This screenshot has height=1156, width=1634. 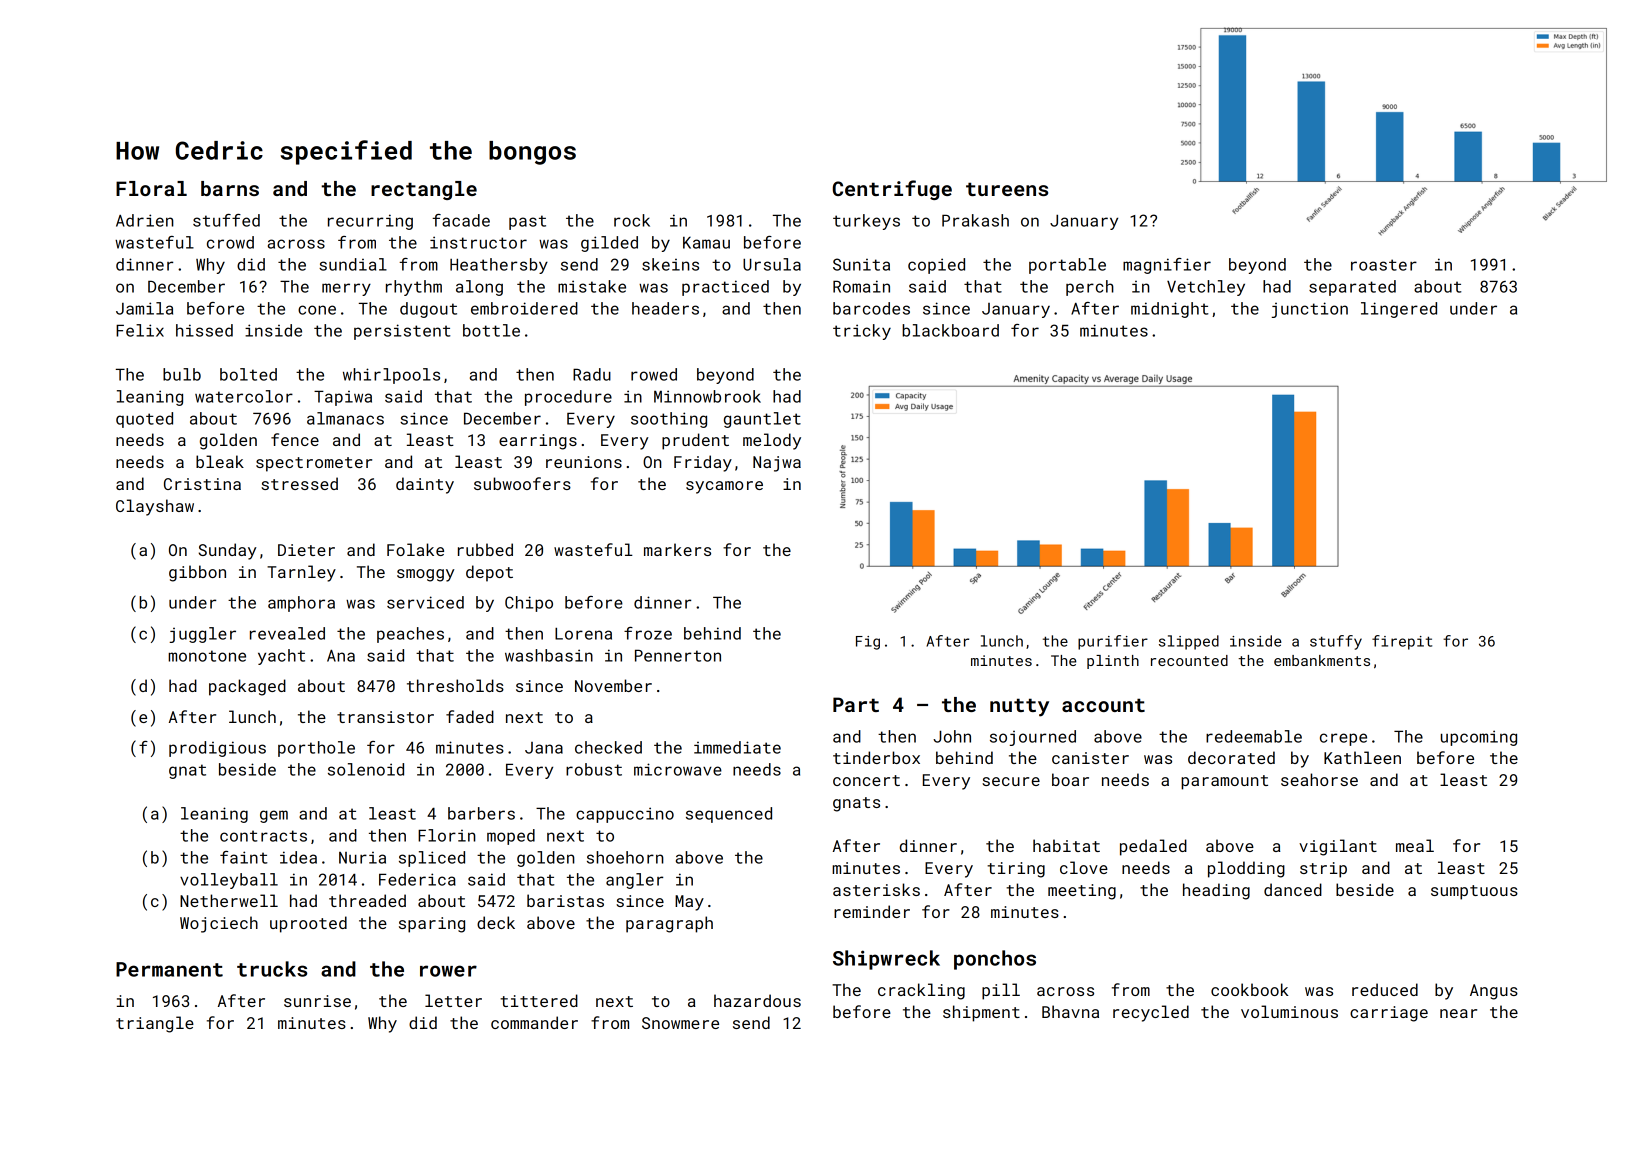 What do you see at coordinates (981, 1013) in the screenshot?
I see `shipment` at bounding box center [981, 1013].
